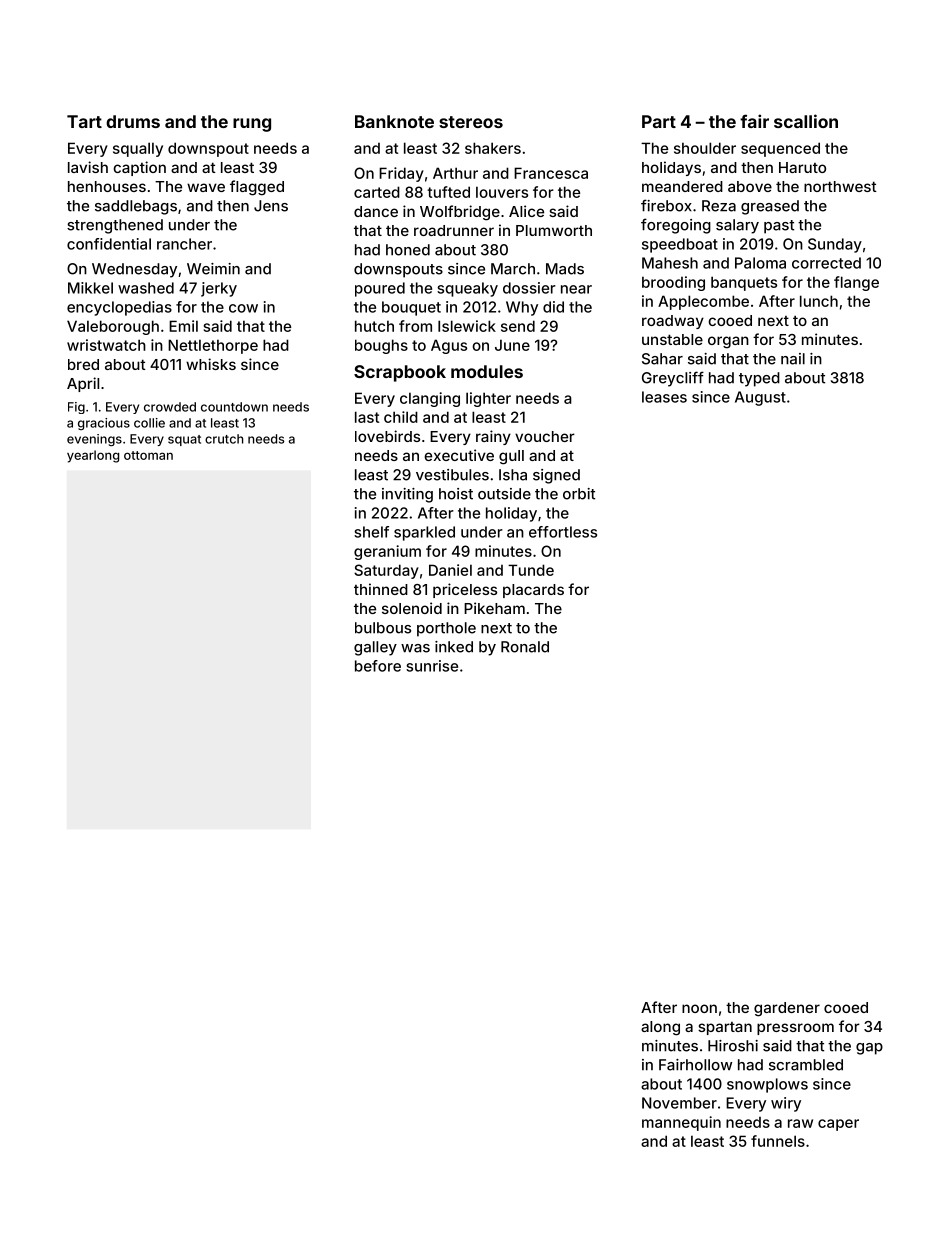  What do you see at coordinates (553, 307) in the image?
I see `did` at bounding box center [553, 307].
